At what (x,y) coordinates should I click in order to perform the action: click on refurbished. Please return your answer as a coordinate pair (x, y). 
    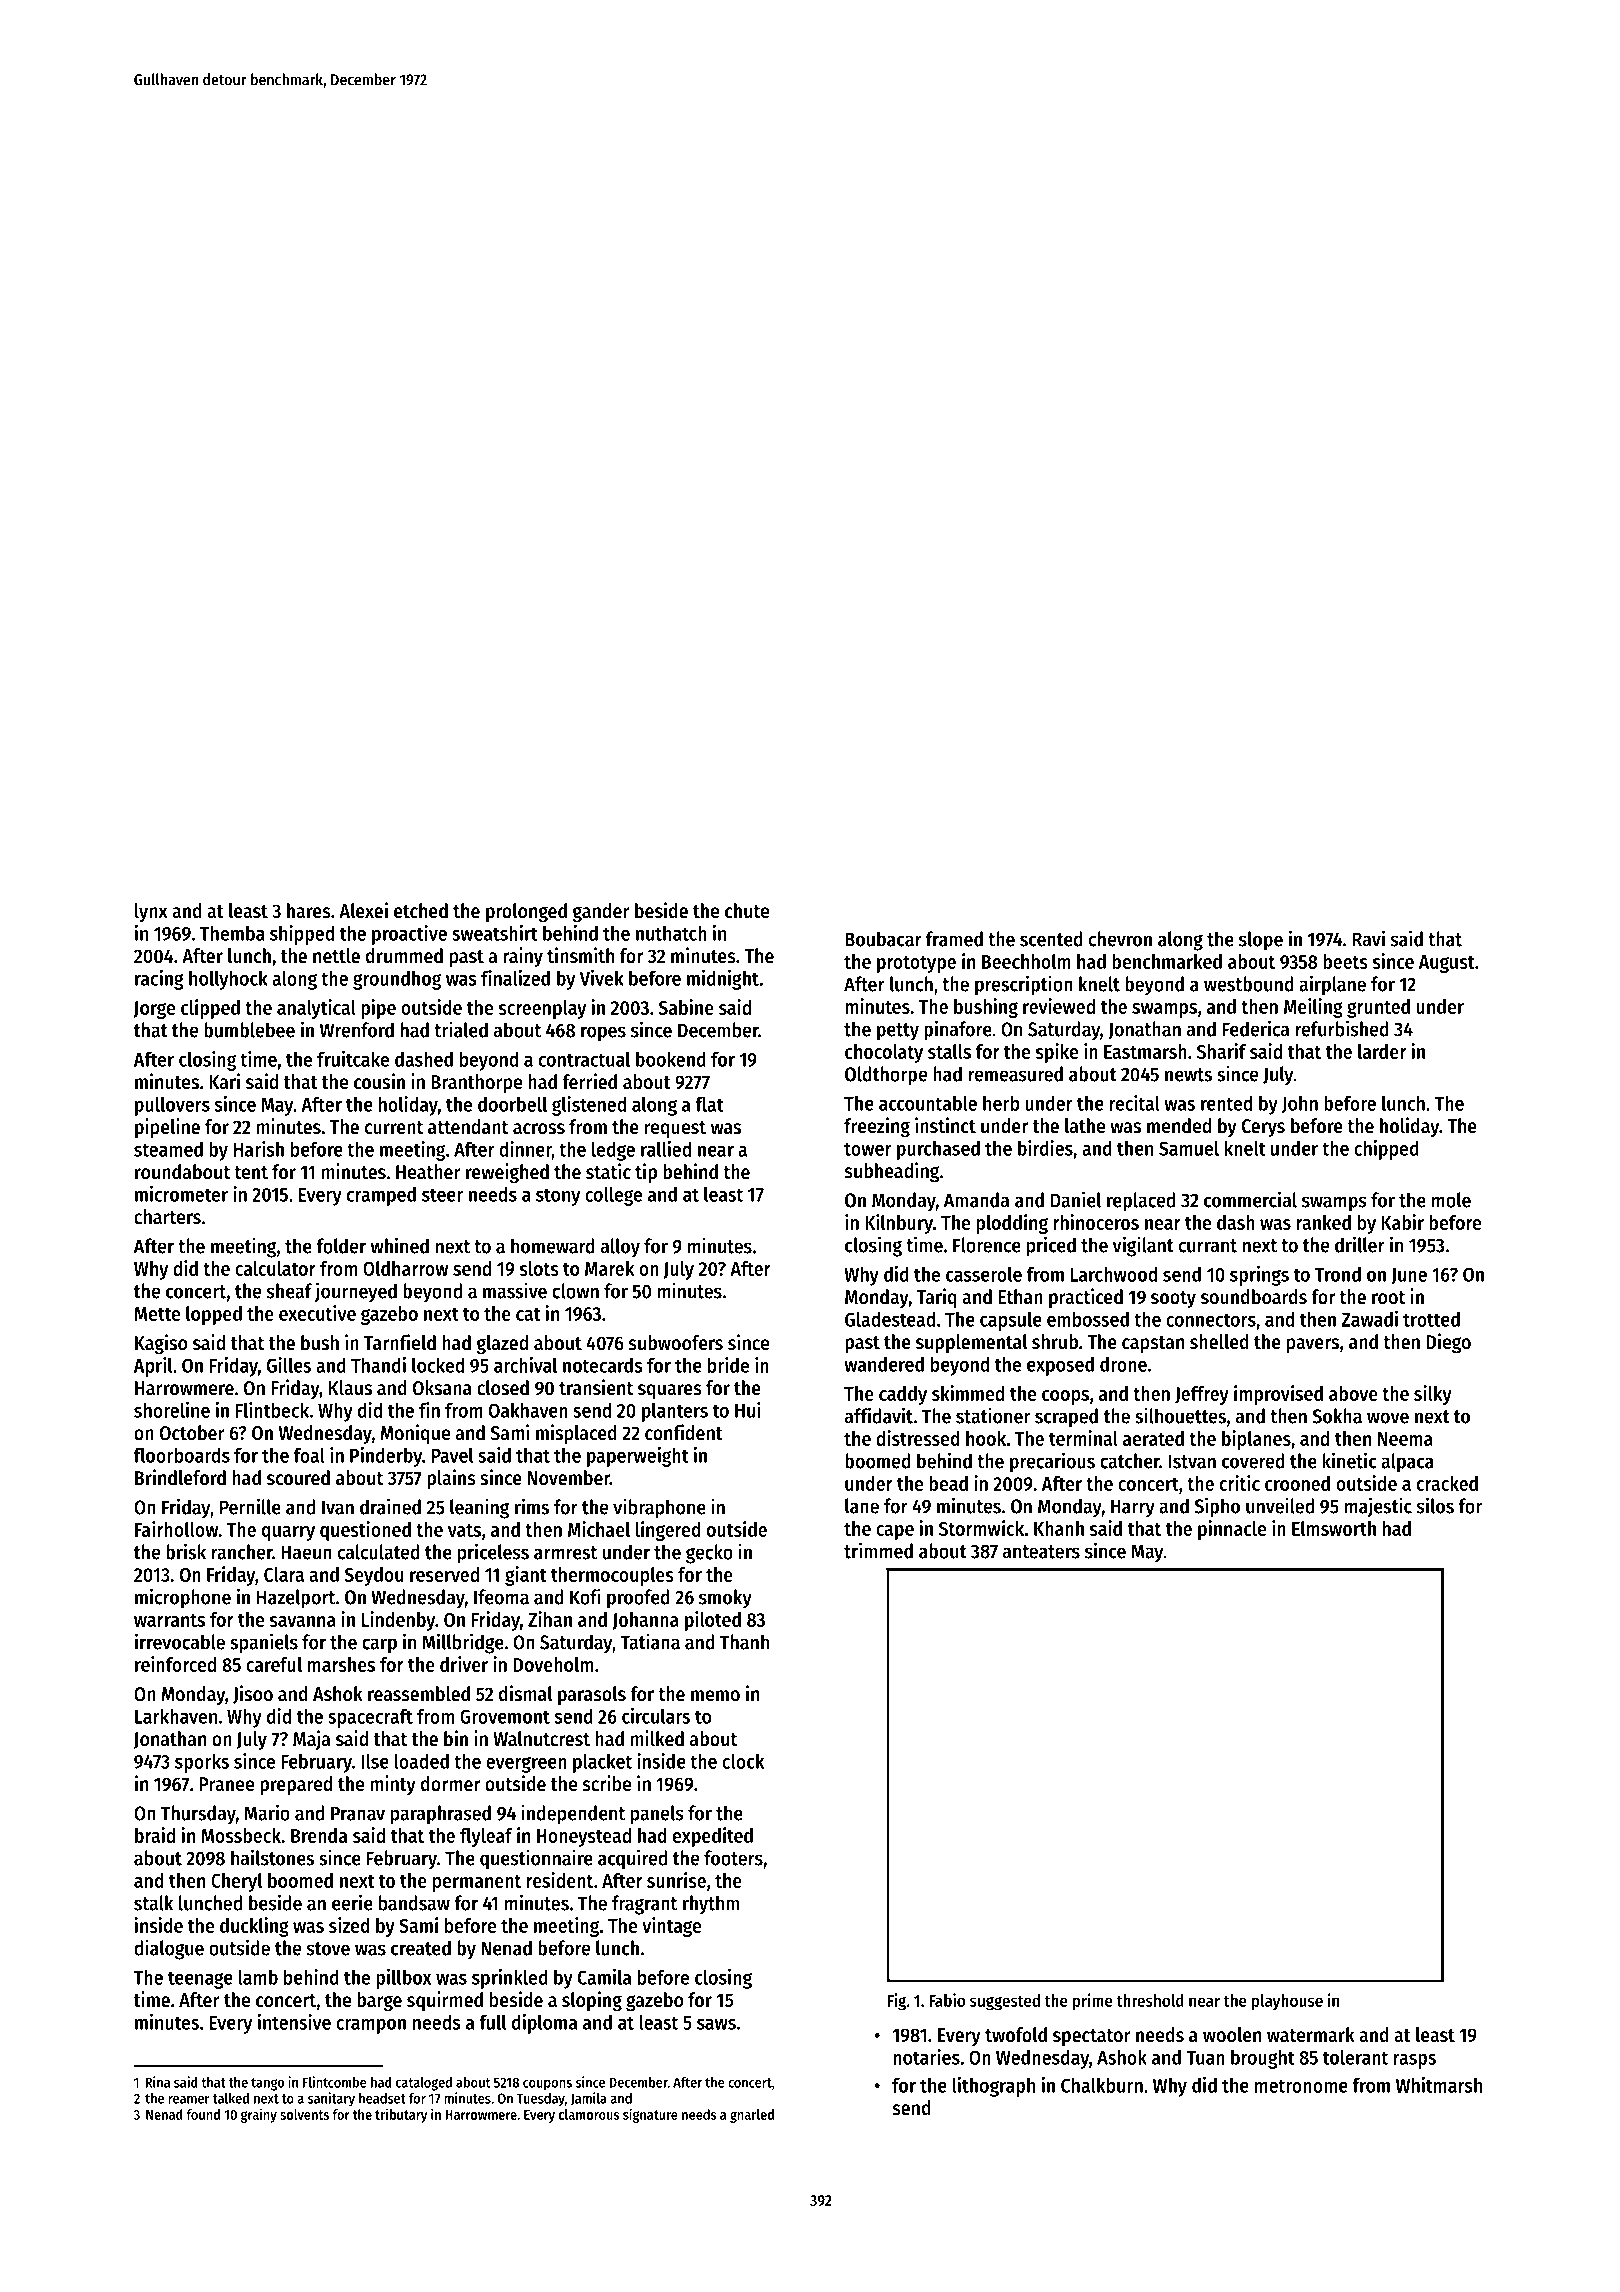
    Looking at the image, I should click on (1342, 1028).
